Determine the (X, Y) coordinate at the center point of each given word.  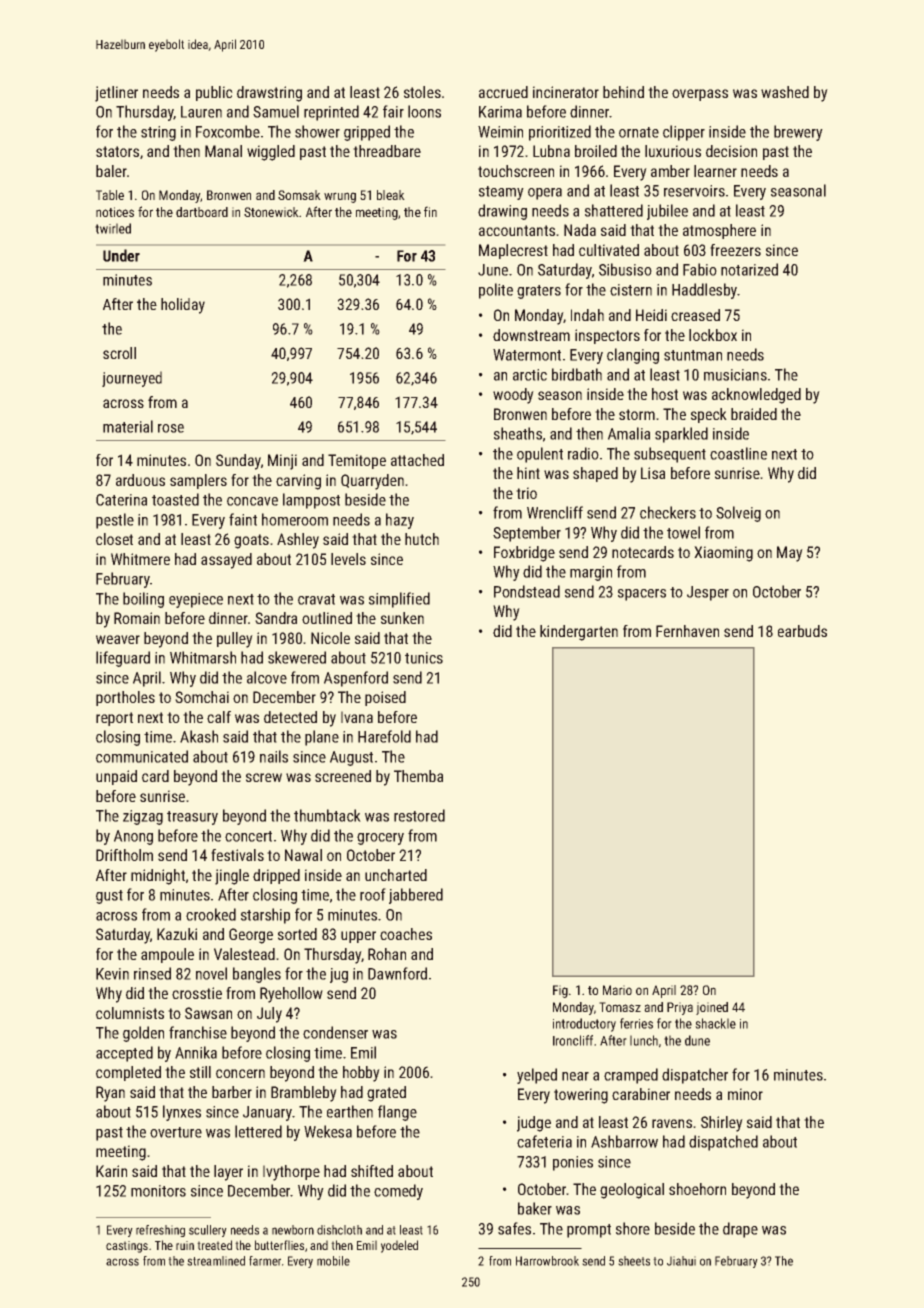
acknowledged (756, 396)
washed (785, 92)
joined (712, 1008)
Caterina (121, 500)
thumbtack (327, 815)
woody (513, 396)
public (214, 93)
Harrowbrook (547, 1261)
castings (127, 1247)
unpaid (116, 777)
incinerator (566, 92)
